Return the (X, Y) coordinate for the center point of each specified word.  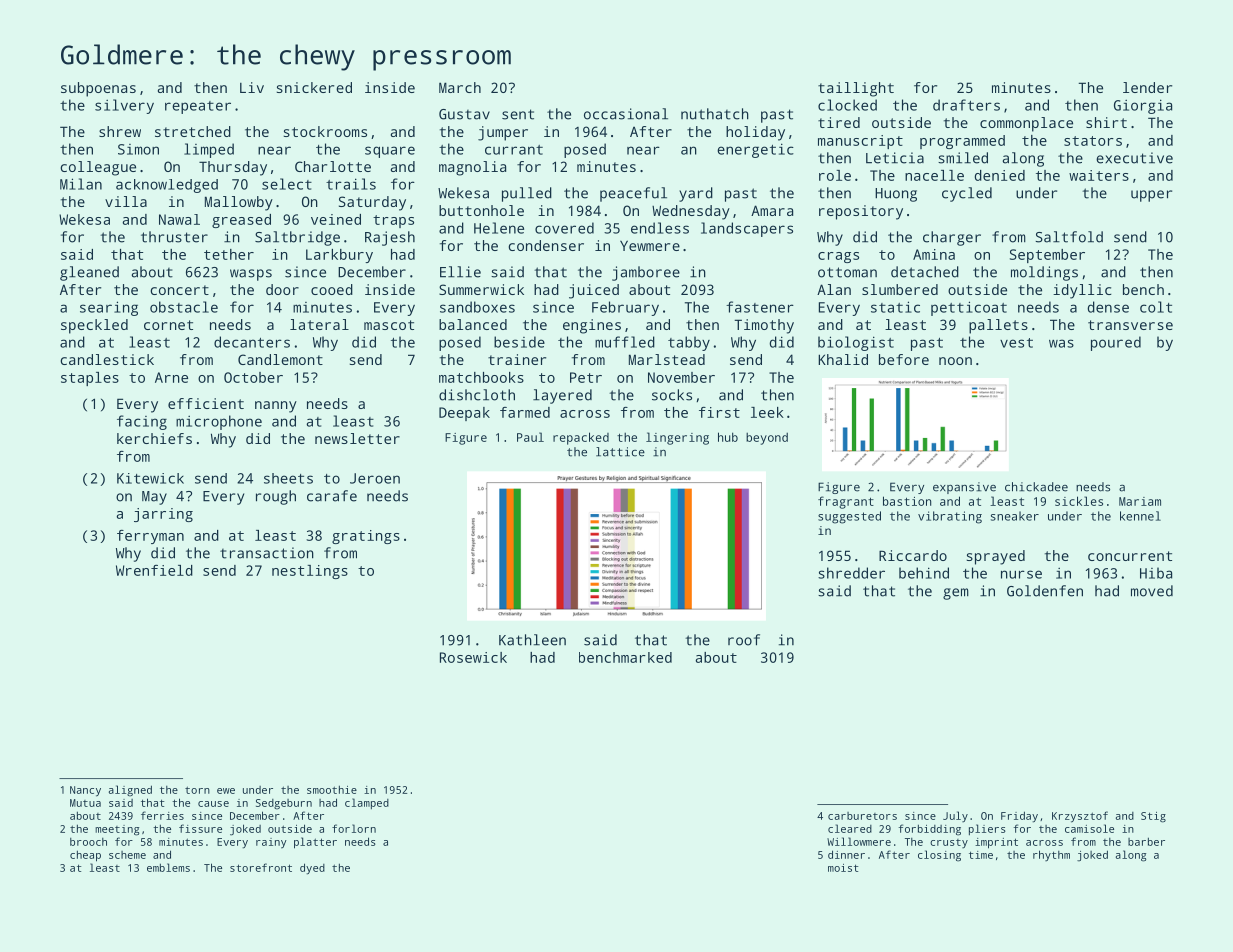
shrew (120, 131)
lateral (319, 324)
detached (925, 272)
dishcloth (477, 395)
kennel (1140, 516)
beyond (767, 439)
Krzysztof (1080, 817)
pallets (998, 326)
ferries (162, 815)
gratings (366, 537)
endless (660, 228)
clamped (367, 803)
